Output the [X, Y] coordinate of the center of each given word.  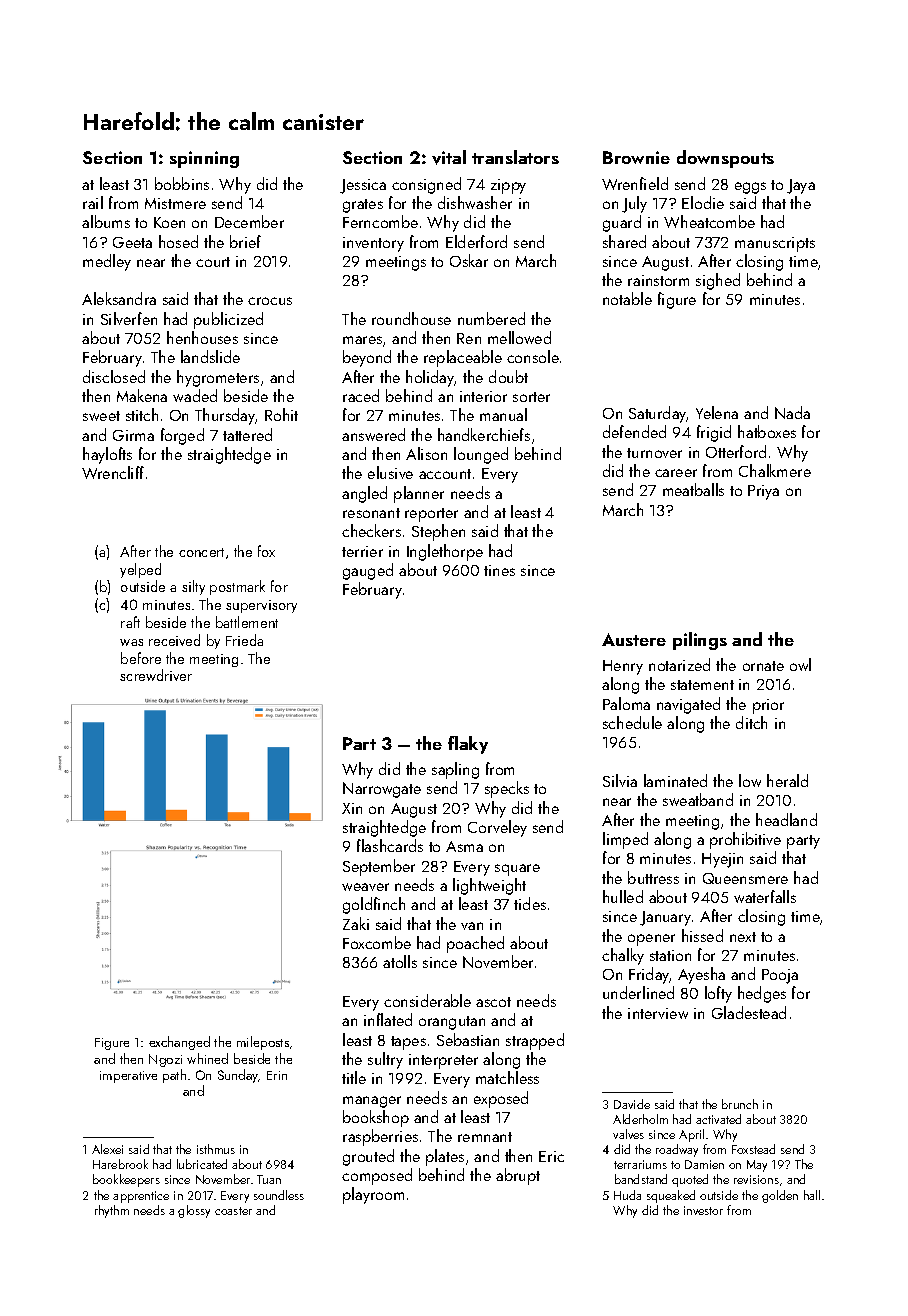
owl [800, 664]
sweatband [698, 799]
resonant [371, 513]
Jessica [363, 186]
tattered [247, 434]
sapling [455, 770]
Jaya [801, 186]
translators [515, 157]
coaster [233, 1211]
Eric [551, 1156]
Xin [352, 808]
